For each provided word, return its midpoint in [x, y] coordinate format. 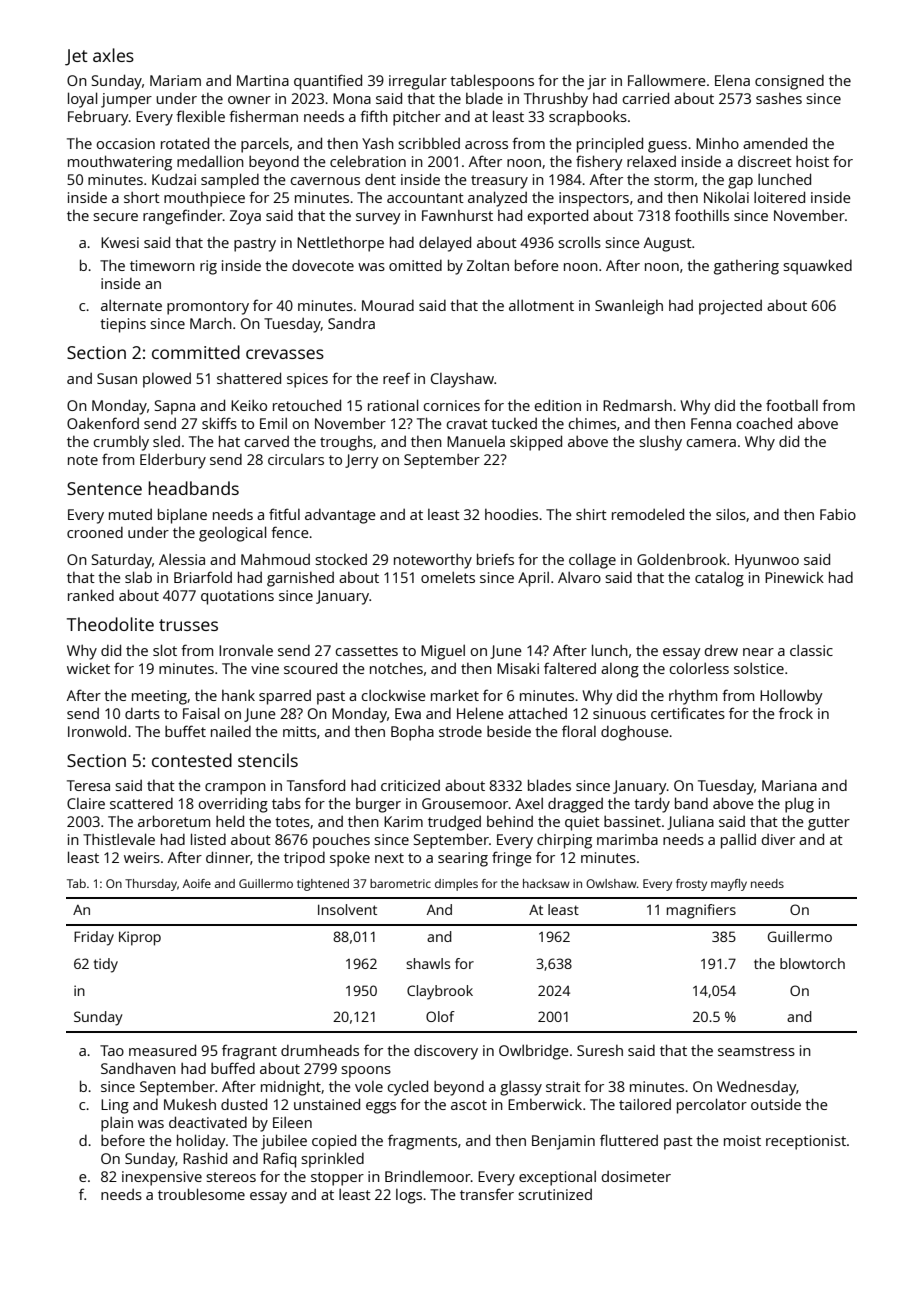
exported [558, 217]
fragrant [249, 1052]
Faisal [201, 713]
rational [393, 405]
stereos [231, 1177]
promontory [208, 308]
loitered [779, 197]
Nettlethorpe [340, 244]
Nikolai [726, 197]
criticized [410, 785]
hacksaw [546, 883]
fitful [284, 514]
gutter [829, 824]
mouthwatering [120, 163]
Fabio [838, 514]
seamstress [756, 1051]
